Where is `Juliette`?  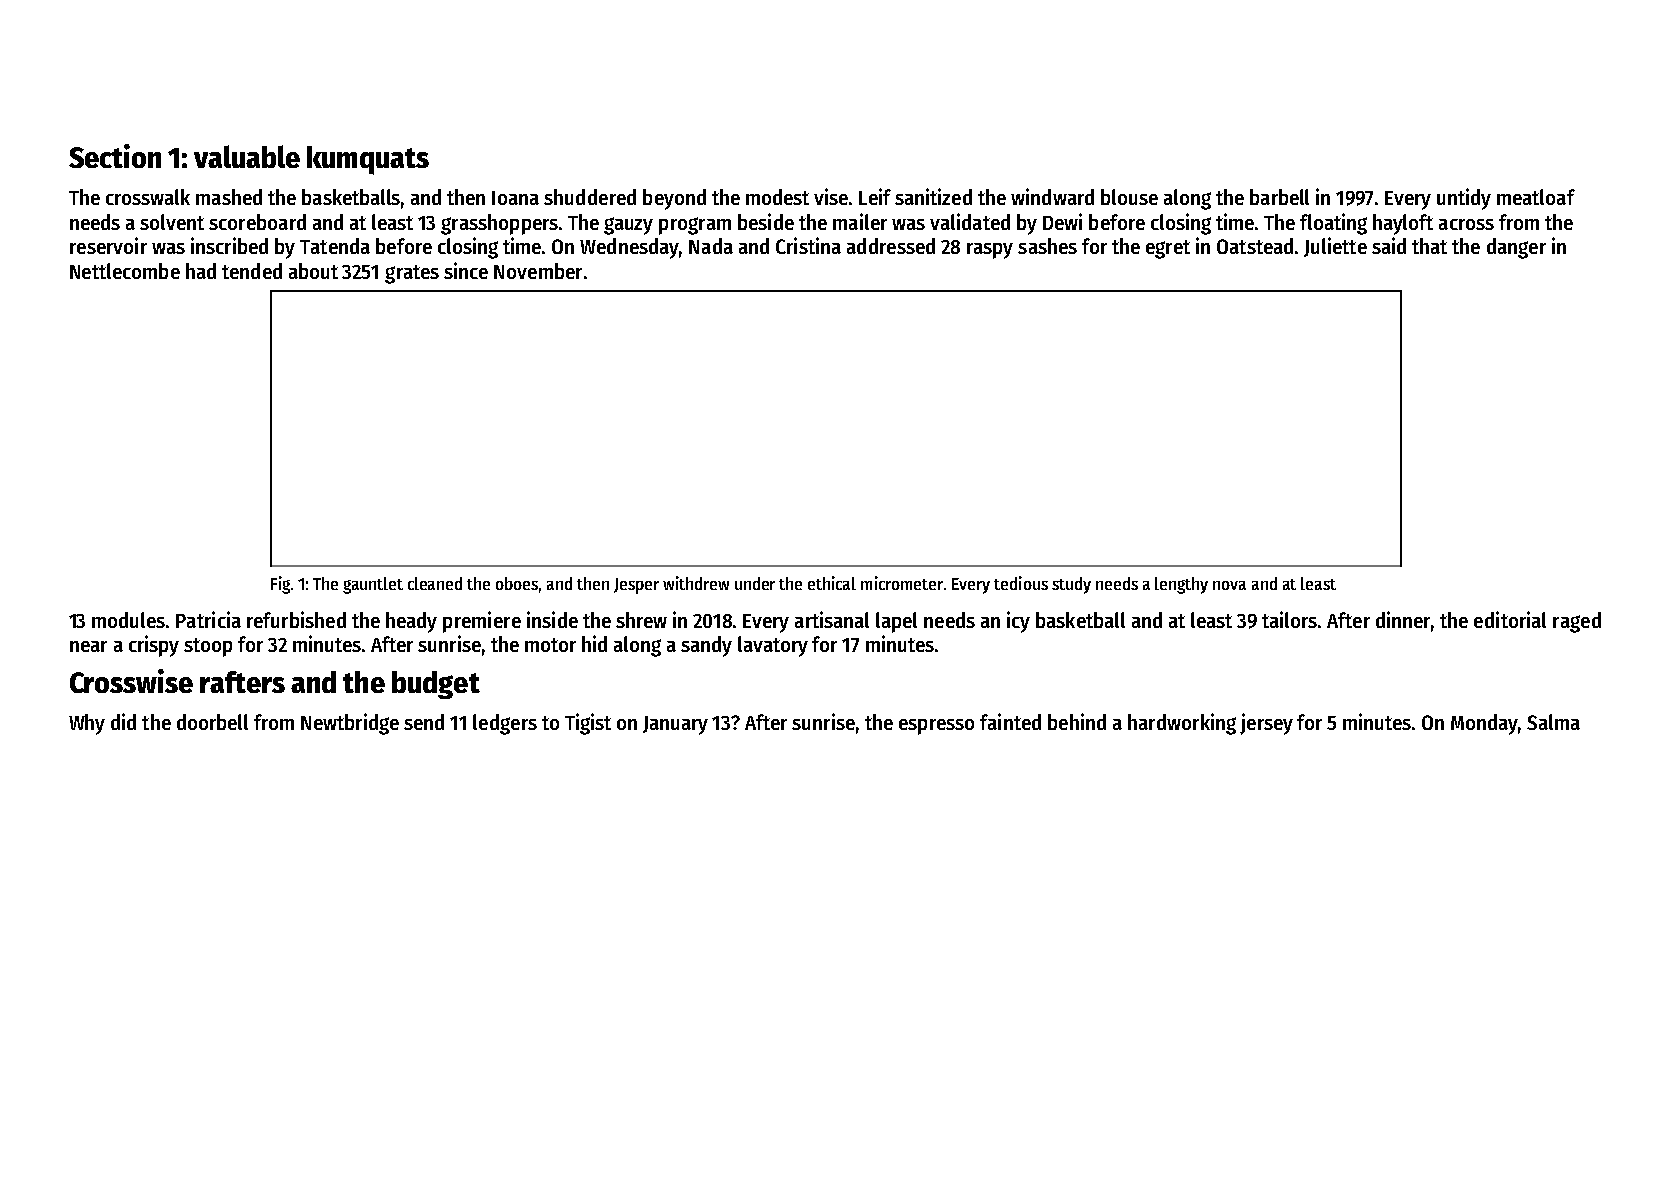 Juliette is located at coordinates (1335, 247).
